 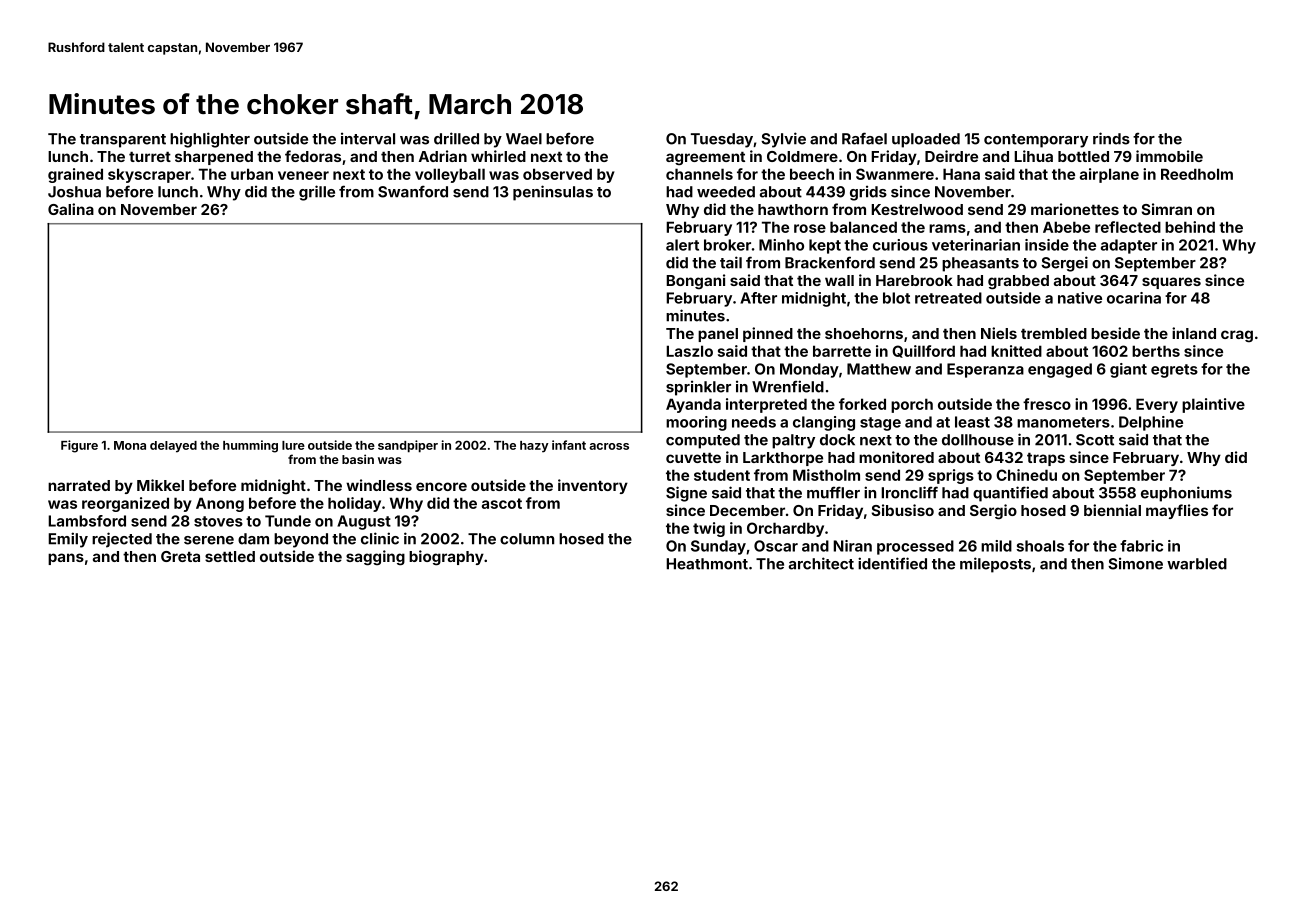 What do you see at coordinates (446, 558) in the image?
I see `biography` at bounding box center [446, 558].
